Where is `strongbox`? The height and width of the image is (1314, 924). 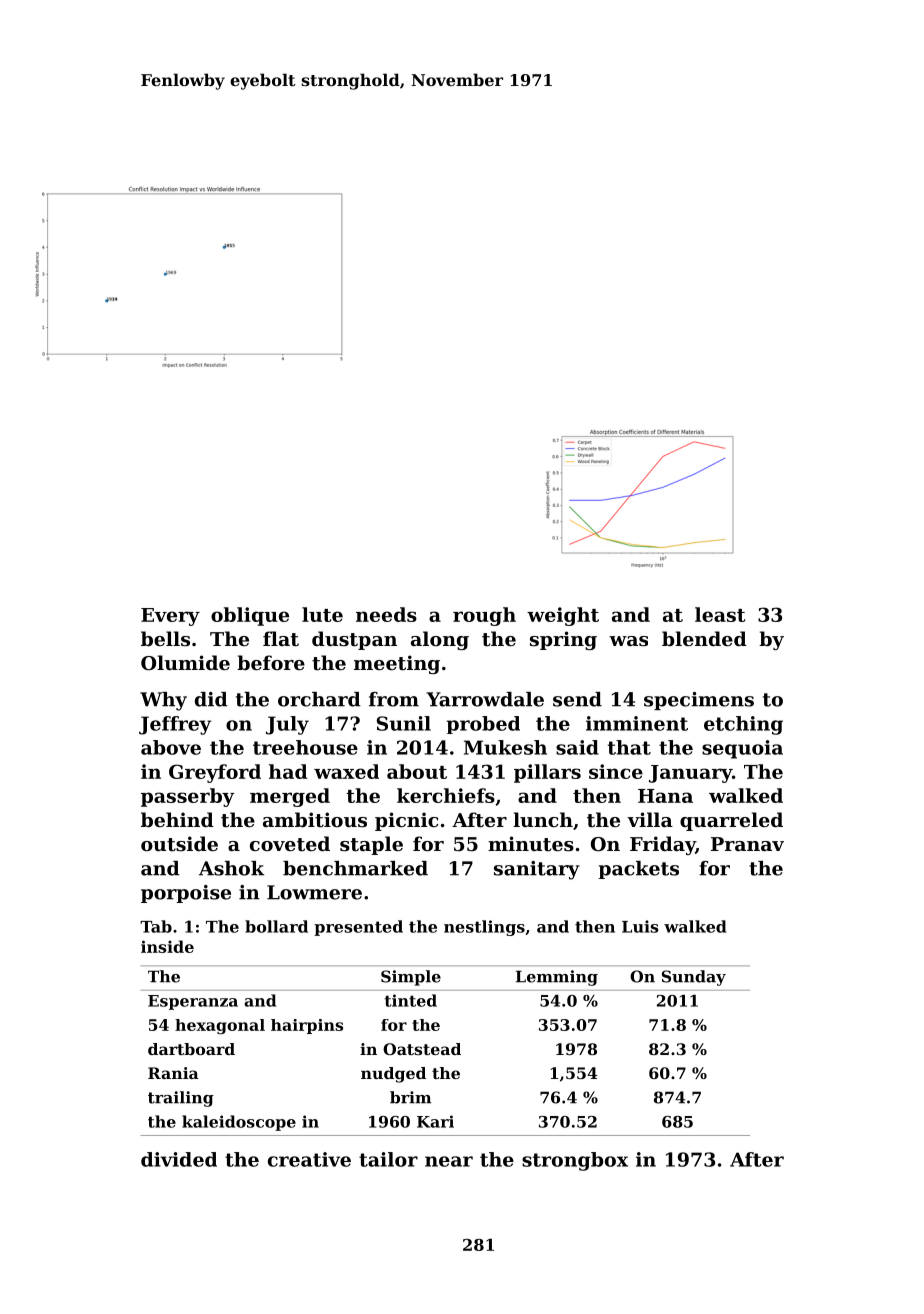 strongbox is located at coordinates (575, 1161).
